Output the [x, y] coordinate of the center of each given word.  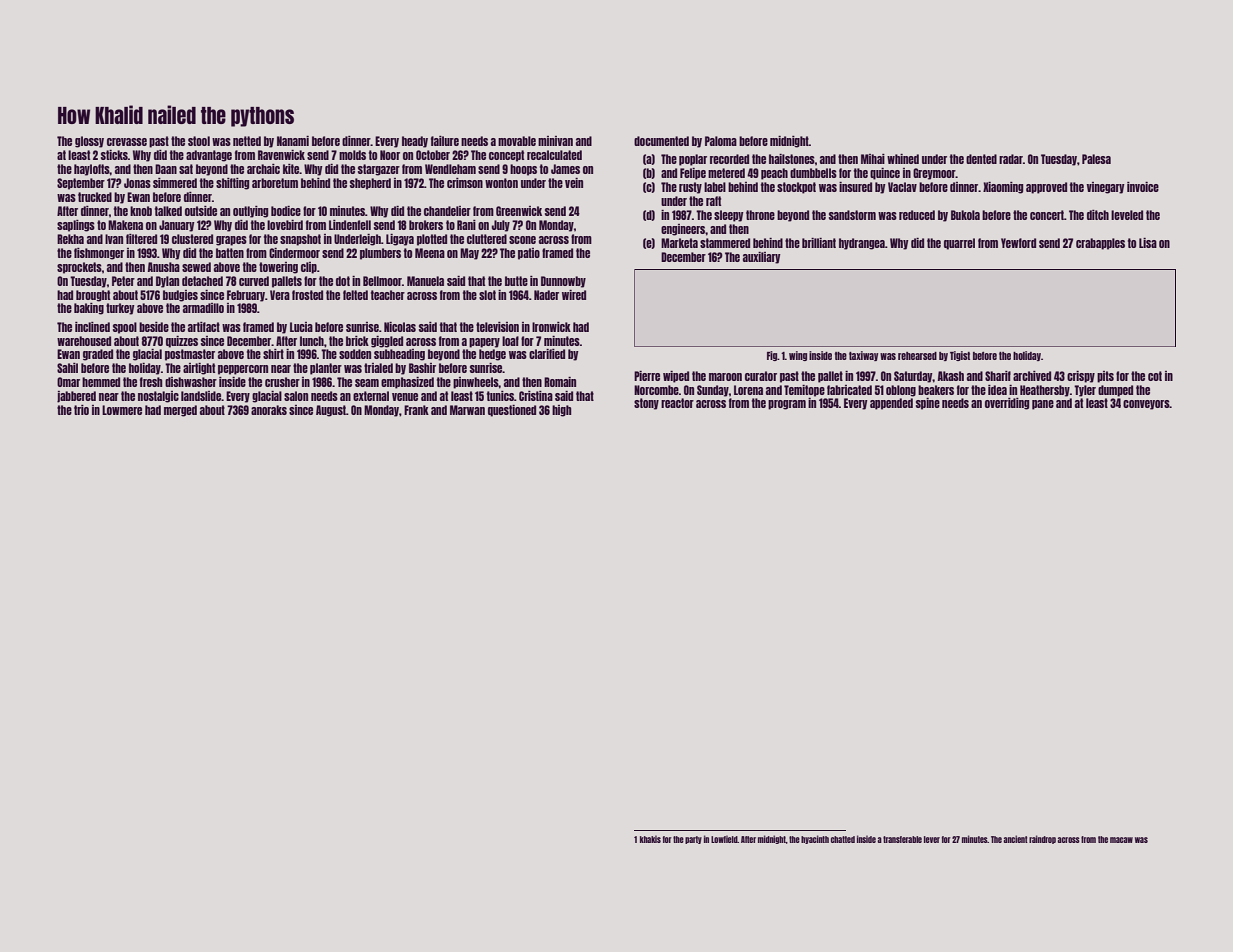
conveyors [1146, 405]
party [693, 840]
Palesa [1096, 159]
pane [1043, 405]
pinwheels [476, 383]
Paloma [721, 141]
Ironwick [551, 327]
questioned [512, 411]
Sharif [998, 376]
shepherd [370, 184]
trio [81, 410]
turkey [120, 309]
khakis [650, 839]
